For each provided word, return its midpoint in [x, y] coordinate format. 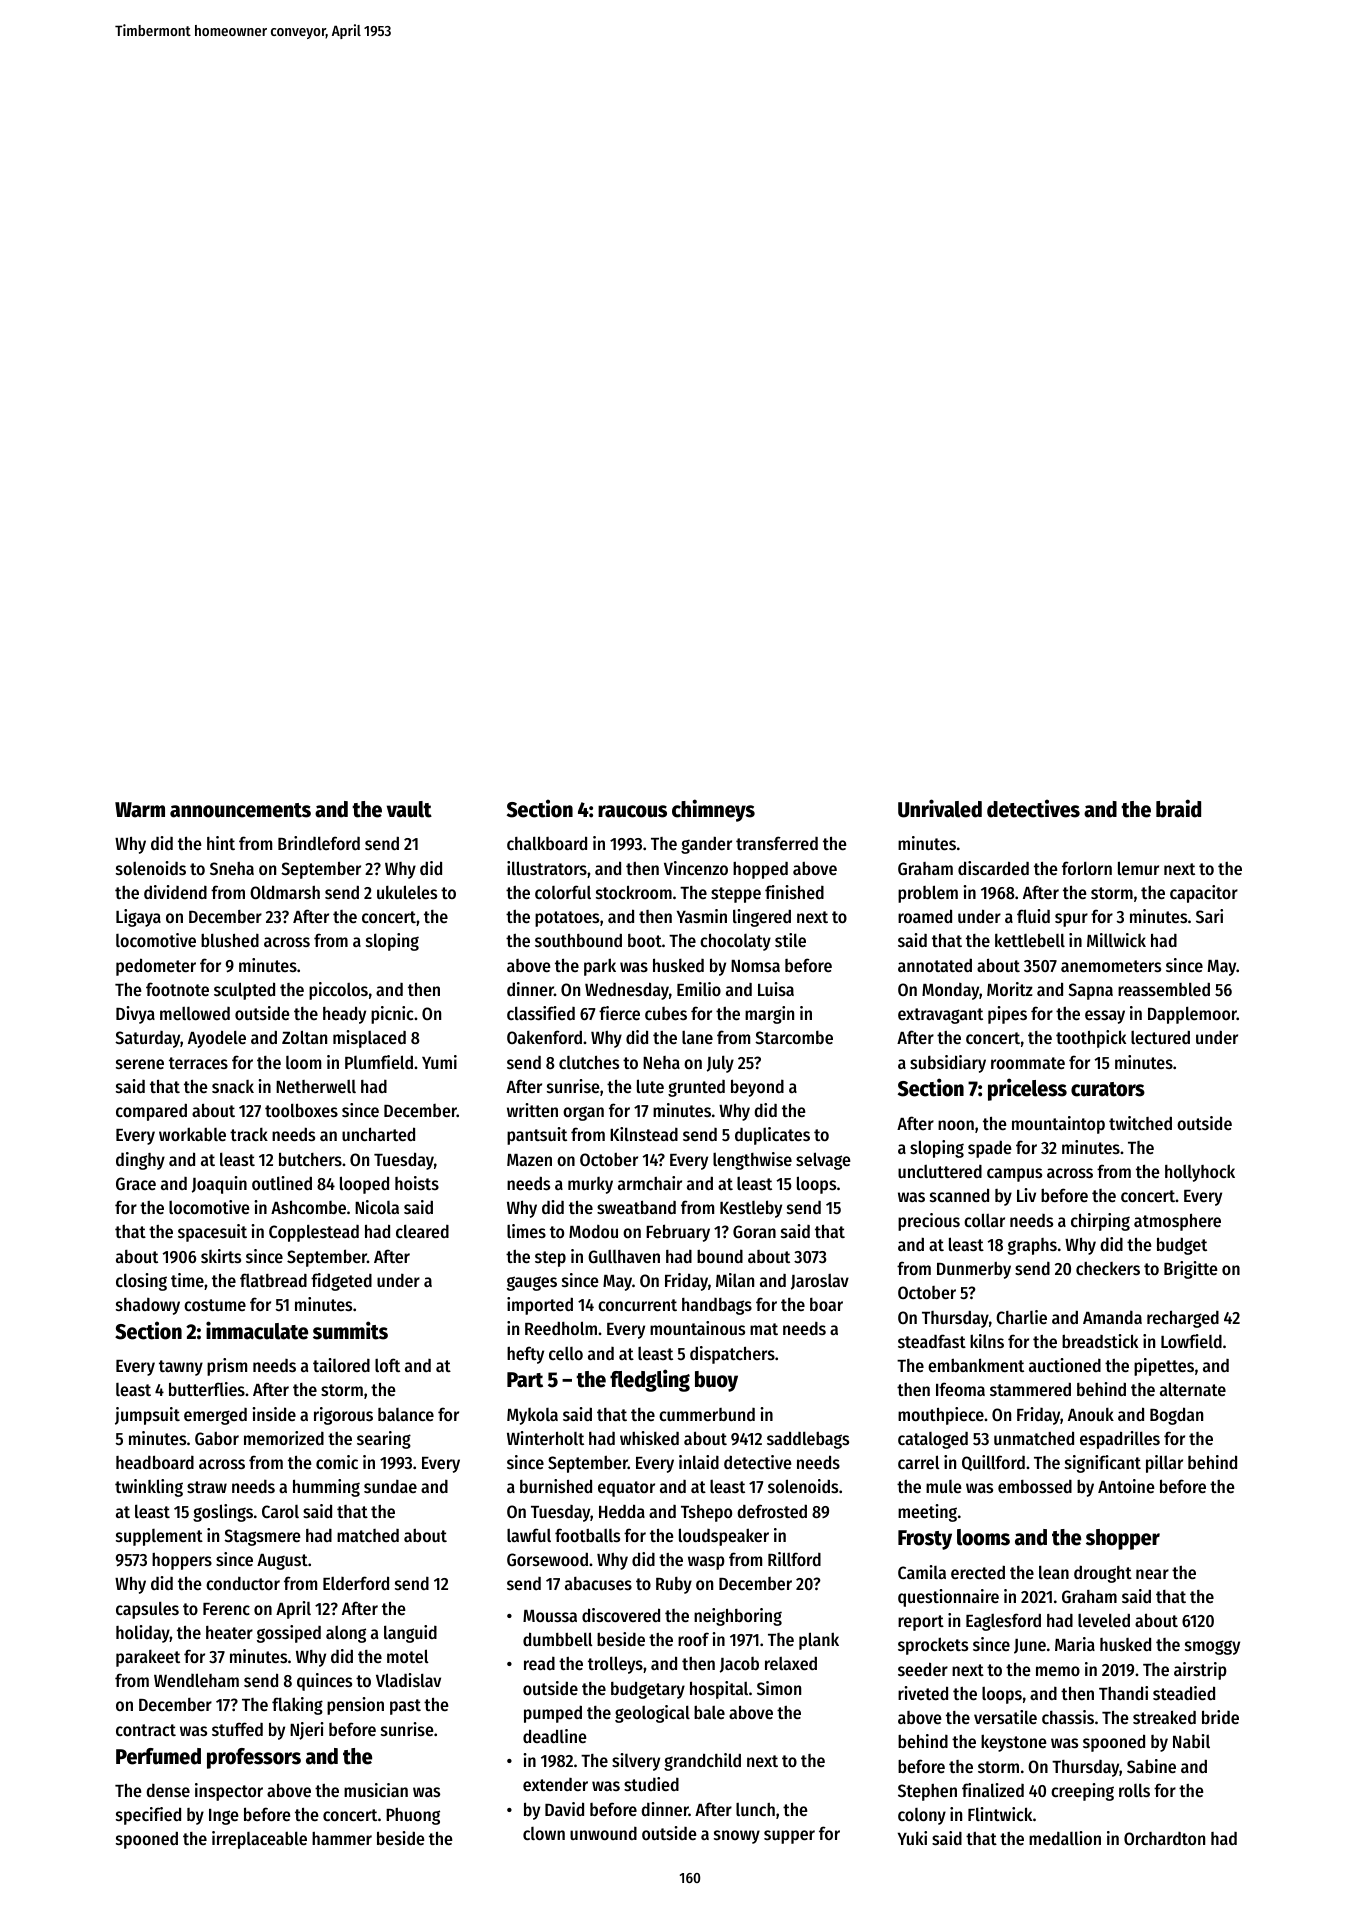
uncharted [378, 1134]
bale [709, 1712]
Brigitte [1191, 1270]
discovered [621, 1615]
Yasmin [702, 916]
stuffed [237, 1729]
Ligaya [138, 918]
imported [540, 1306]
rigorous [343, 1416]
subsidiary [948, 1064]
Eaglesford [1003, 1622]
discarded [993, 868]
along [346, 1634]
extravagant [940, 1016]
